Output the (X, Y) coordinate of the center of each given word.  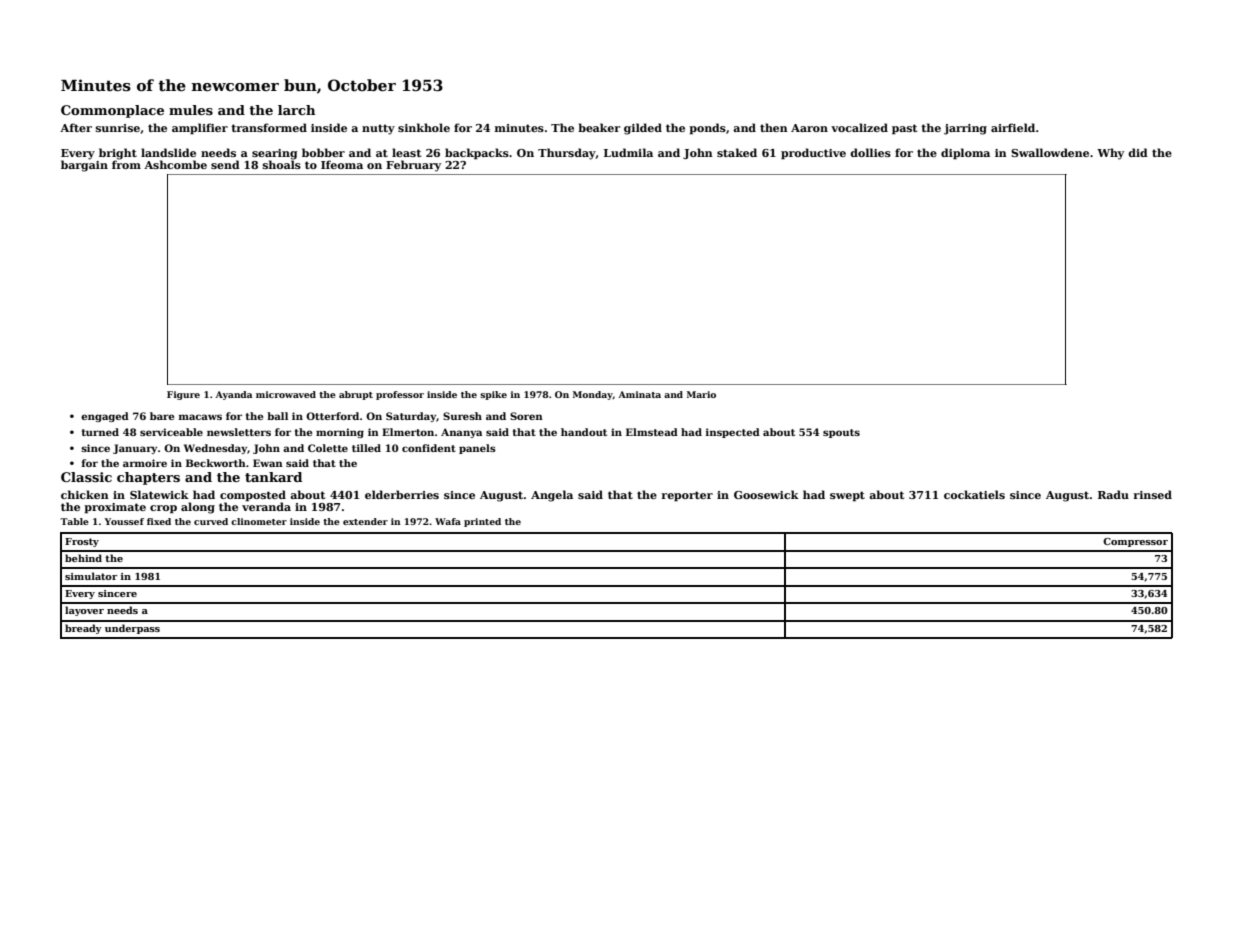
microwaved (286, 394)
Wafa (448, 521)
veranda (266, 506)
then (774, 127)
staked (737, 152)
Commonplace (112, 111)
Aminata (639, 394)
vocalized (859, 127)
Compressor (1135, 542)
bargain (84, 166)
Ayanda (233, 395)
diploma (965, 154)
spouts (841, 433)
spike (493, 395)
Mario (701, 394)
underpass (132, 629)
